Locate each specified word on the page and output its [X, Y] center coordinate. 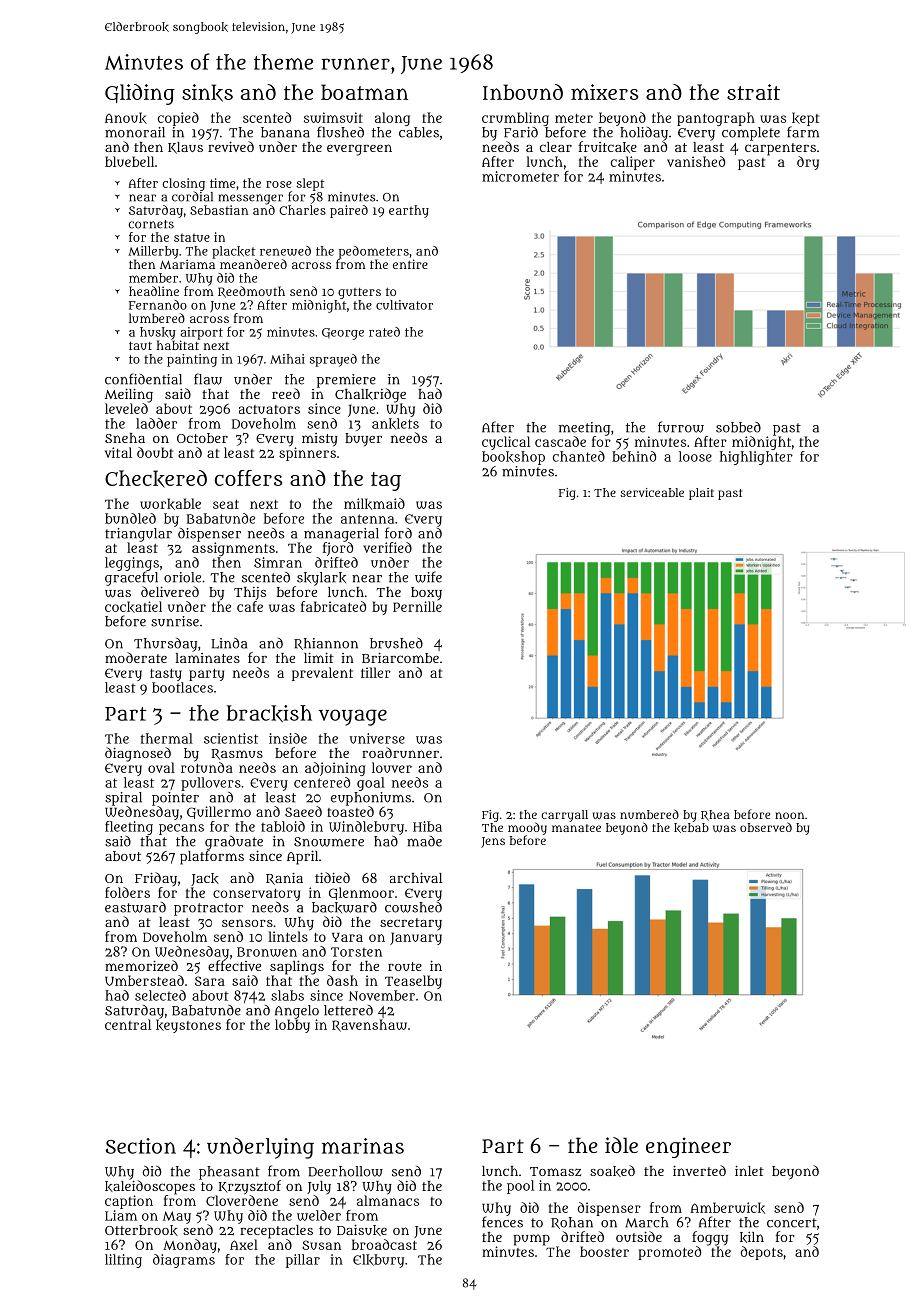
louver [392, 767]
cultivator [404, 305]
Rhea [715, 815]
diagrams [184, 1261]
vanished [696, 161]
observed [766, 827]
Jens [493, 842]
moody [527, 828]
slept [310, 184]
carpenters [780, 149]
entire [410, 264]
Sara [210, 981]
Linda [229, 643]
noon [789, 815]
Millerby [153, 252]
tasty [166, 674]
